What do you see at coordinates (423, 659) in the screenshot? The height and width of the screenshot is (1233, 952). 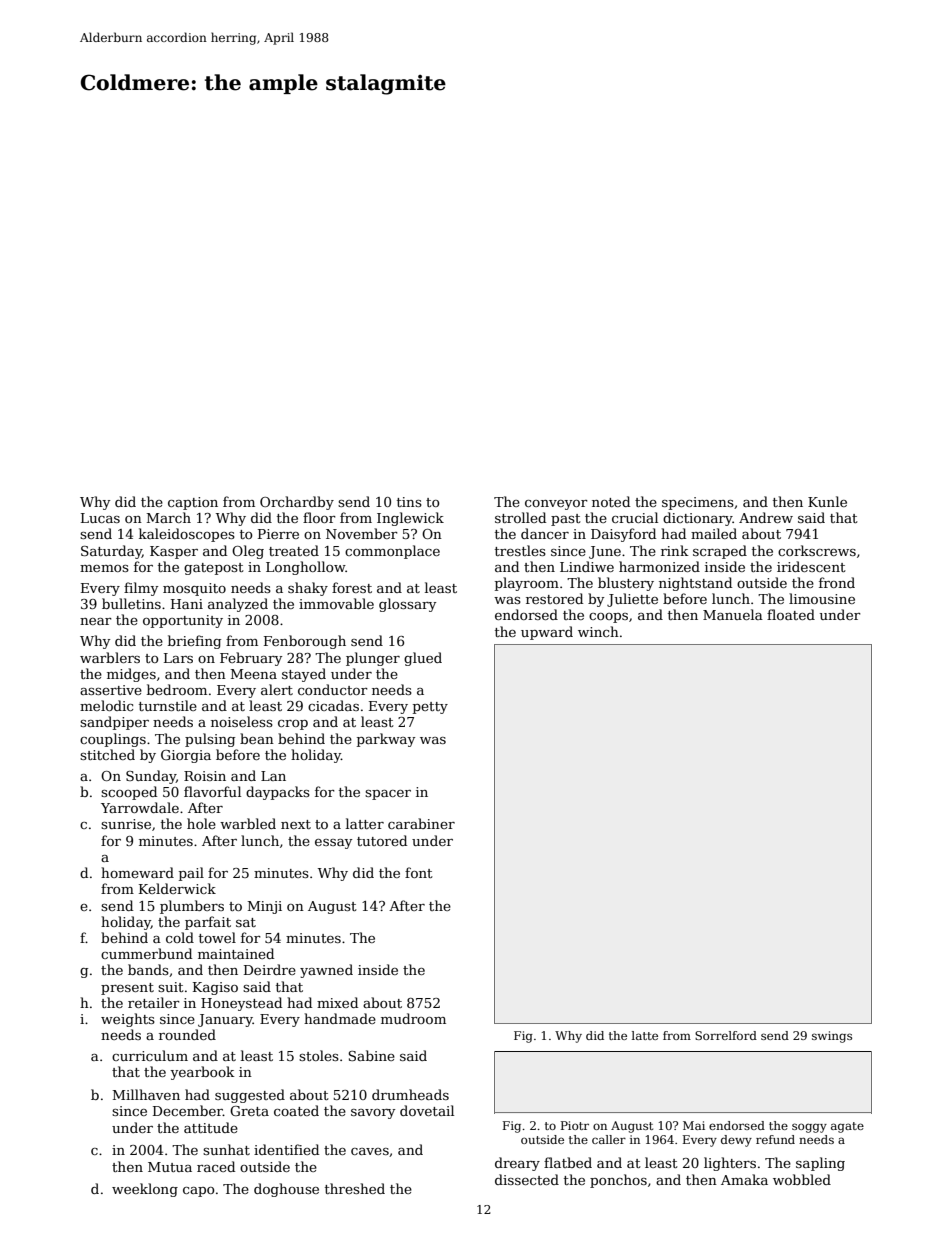 I see `glued` at bounding box center [423, 659].
